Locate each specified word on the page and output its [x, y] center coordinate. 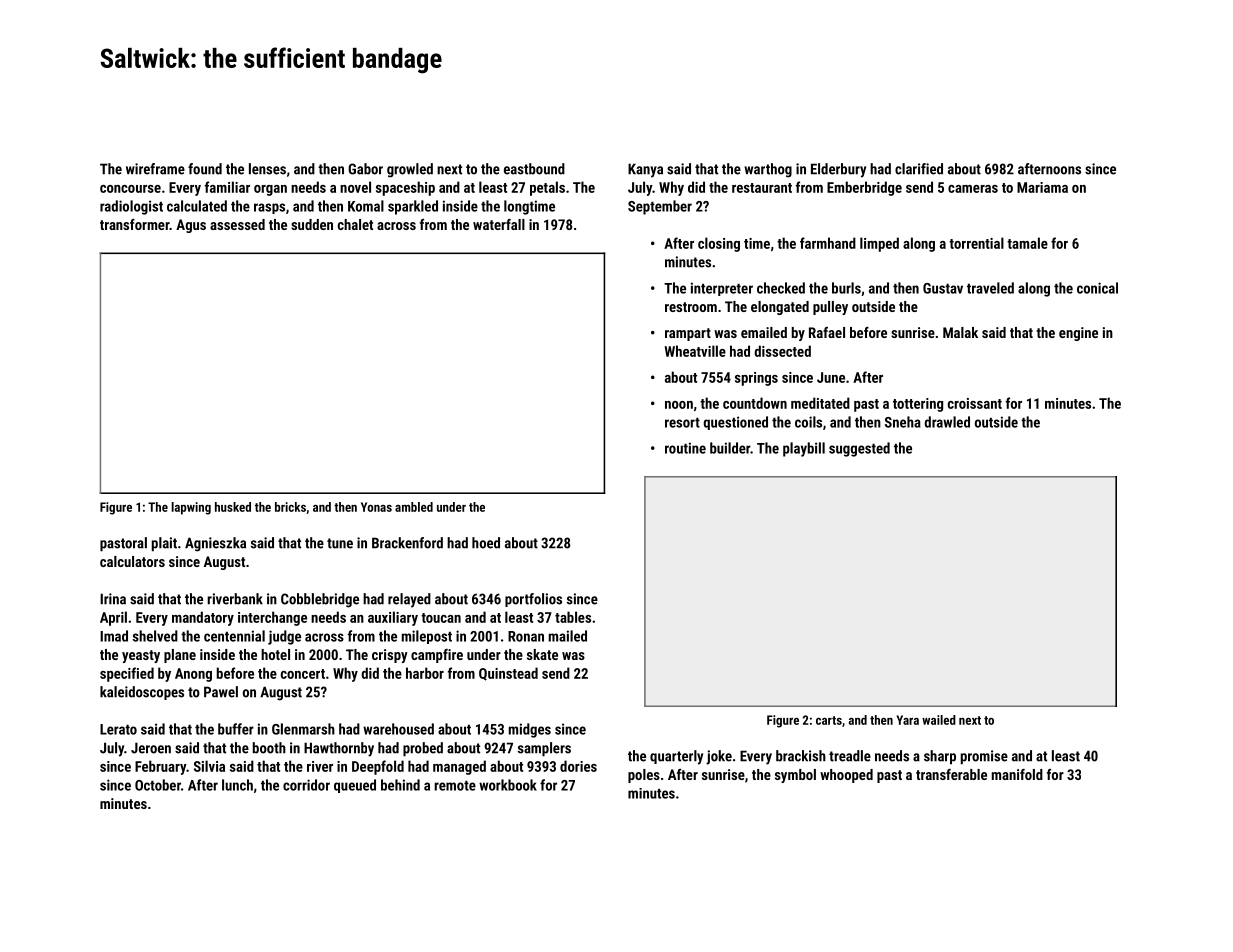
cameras [973, 189]
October [158, 785]
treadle [850, 756]
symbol [795, 776]
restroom [691, 307]
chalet [355, 224]
